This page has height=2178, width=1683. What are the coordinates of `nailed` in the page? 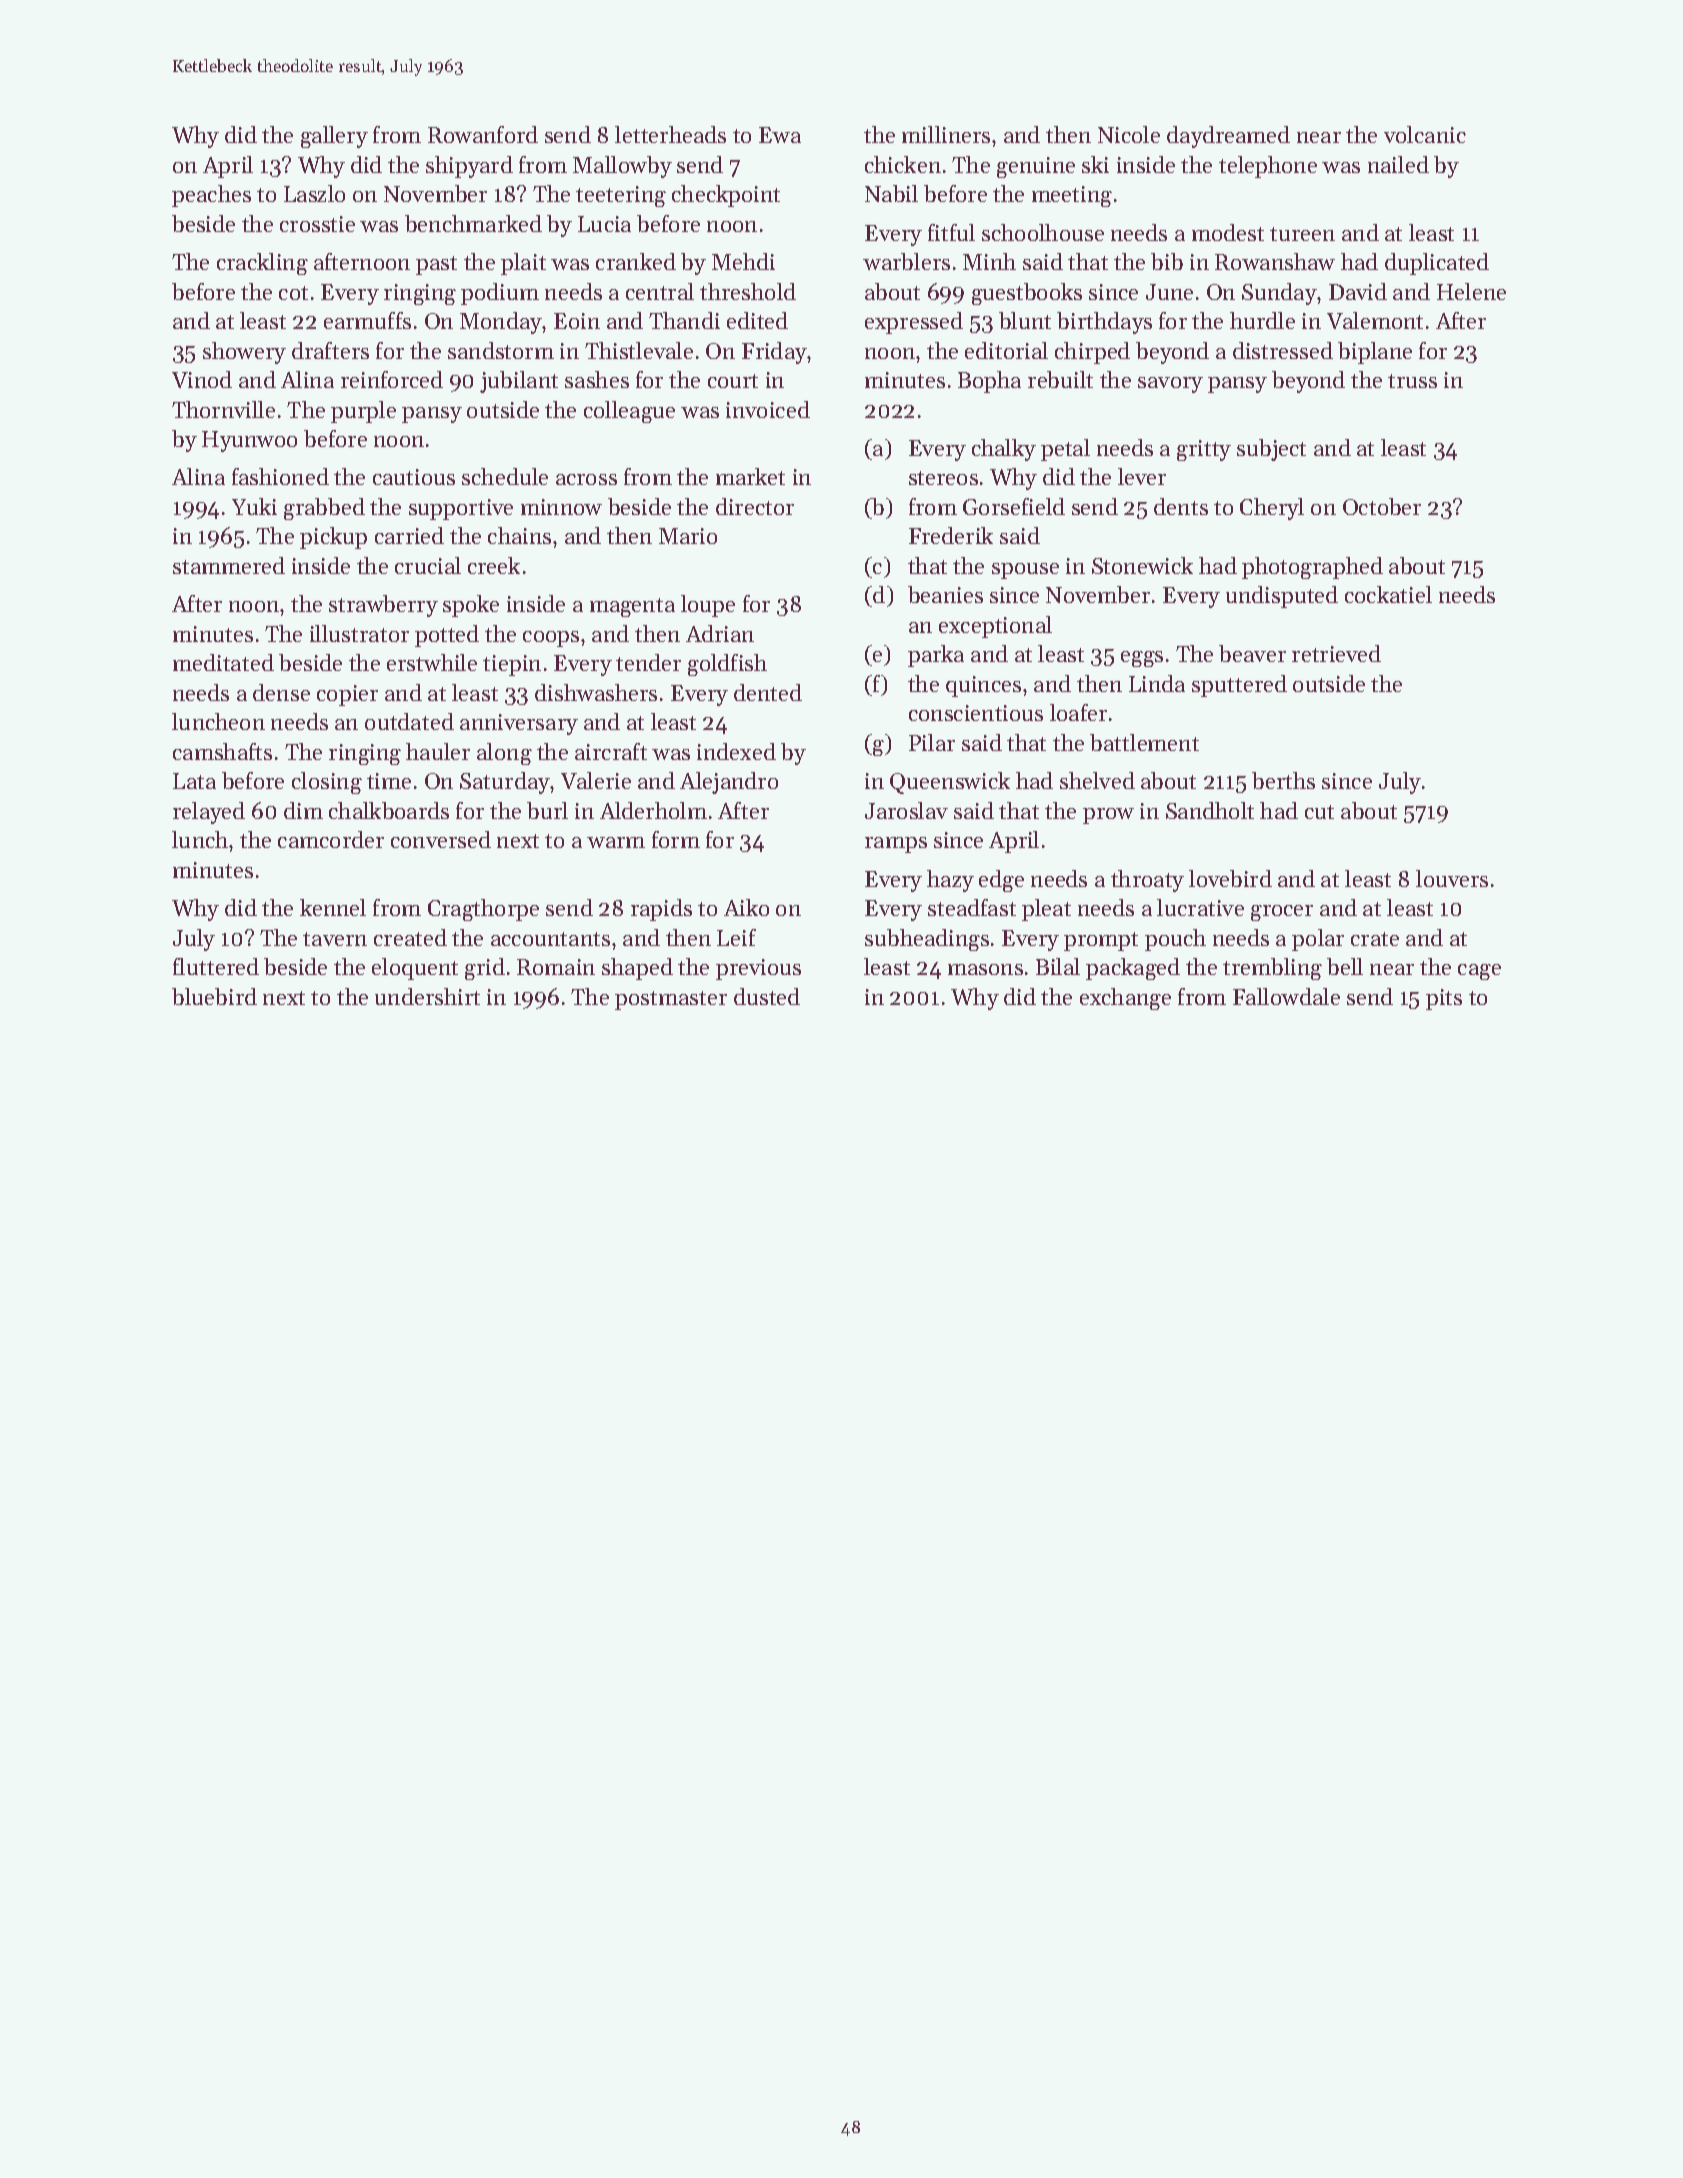 It's located at (1398, 164).
